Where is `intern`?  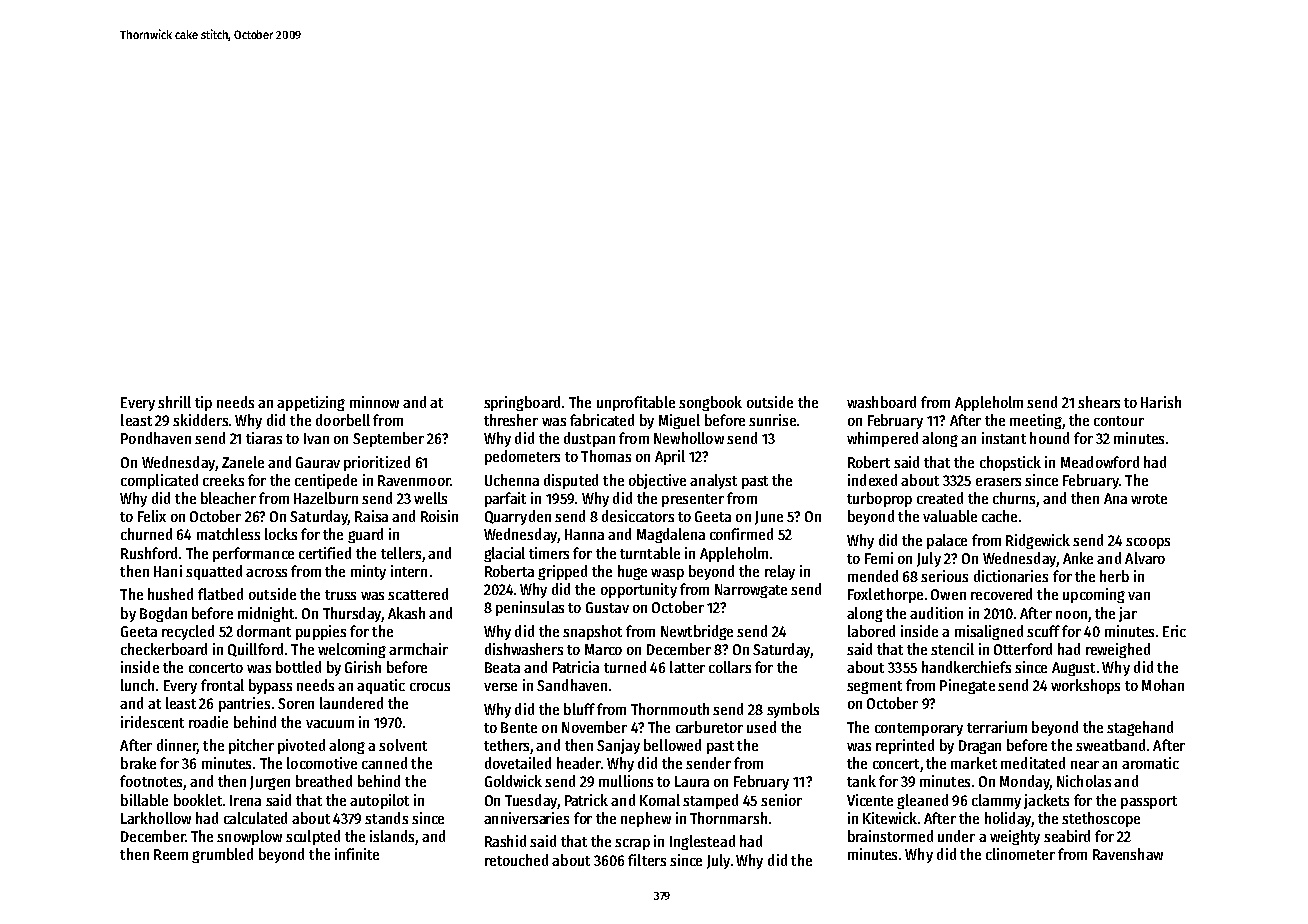
intern is located at coordinates (409, 571).
